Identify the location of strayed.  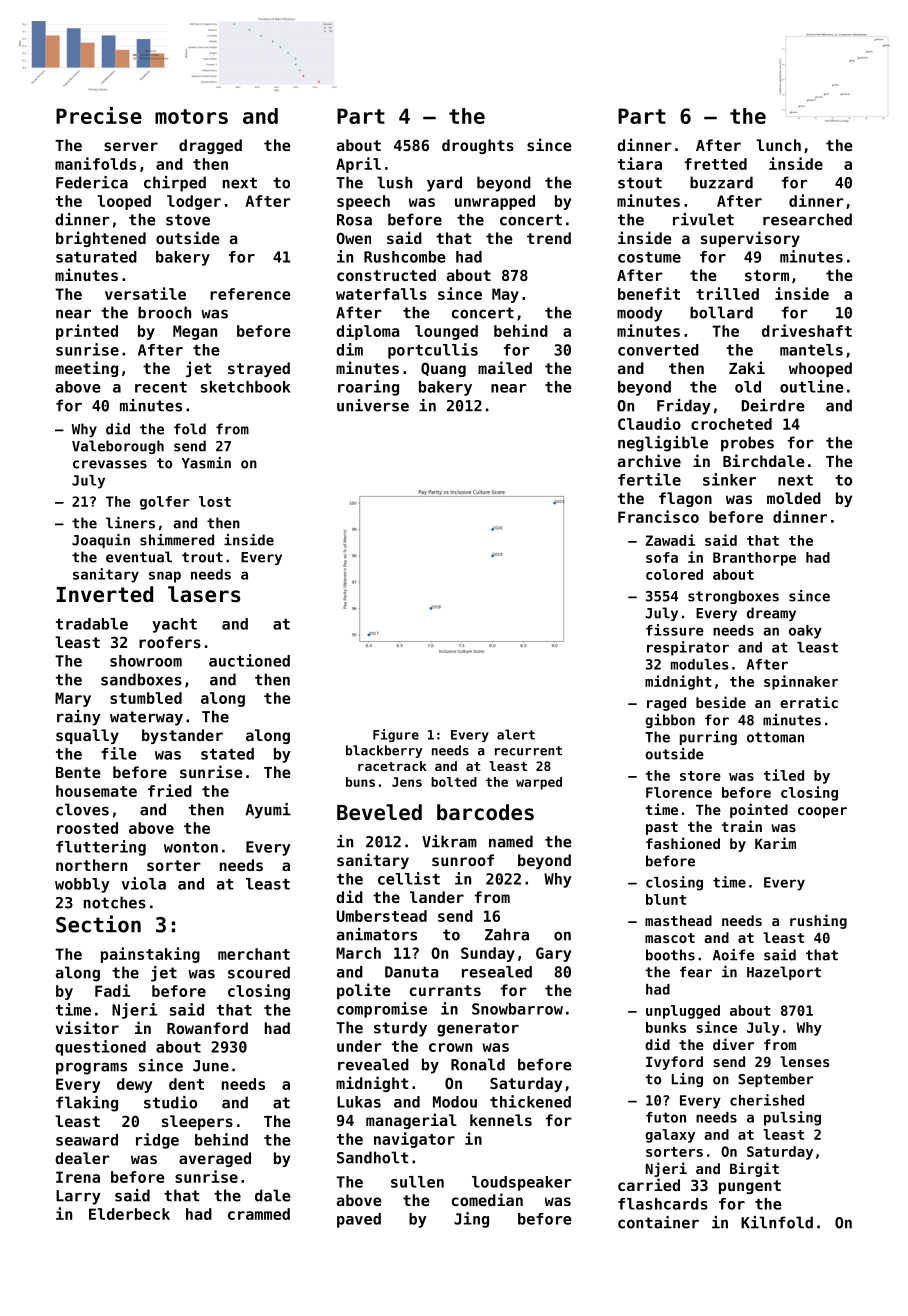
(259, 369).
